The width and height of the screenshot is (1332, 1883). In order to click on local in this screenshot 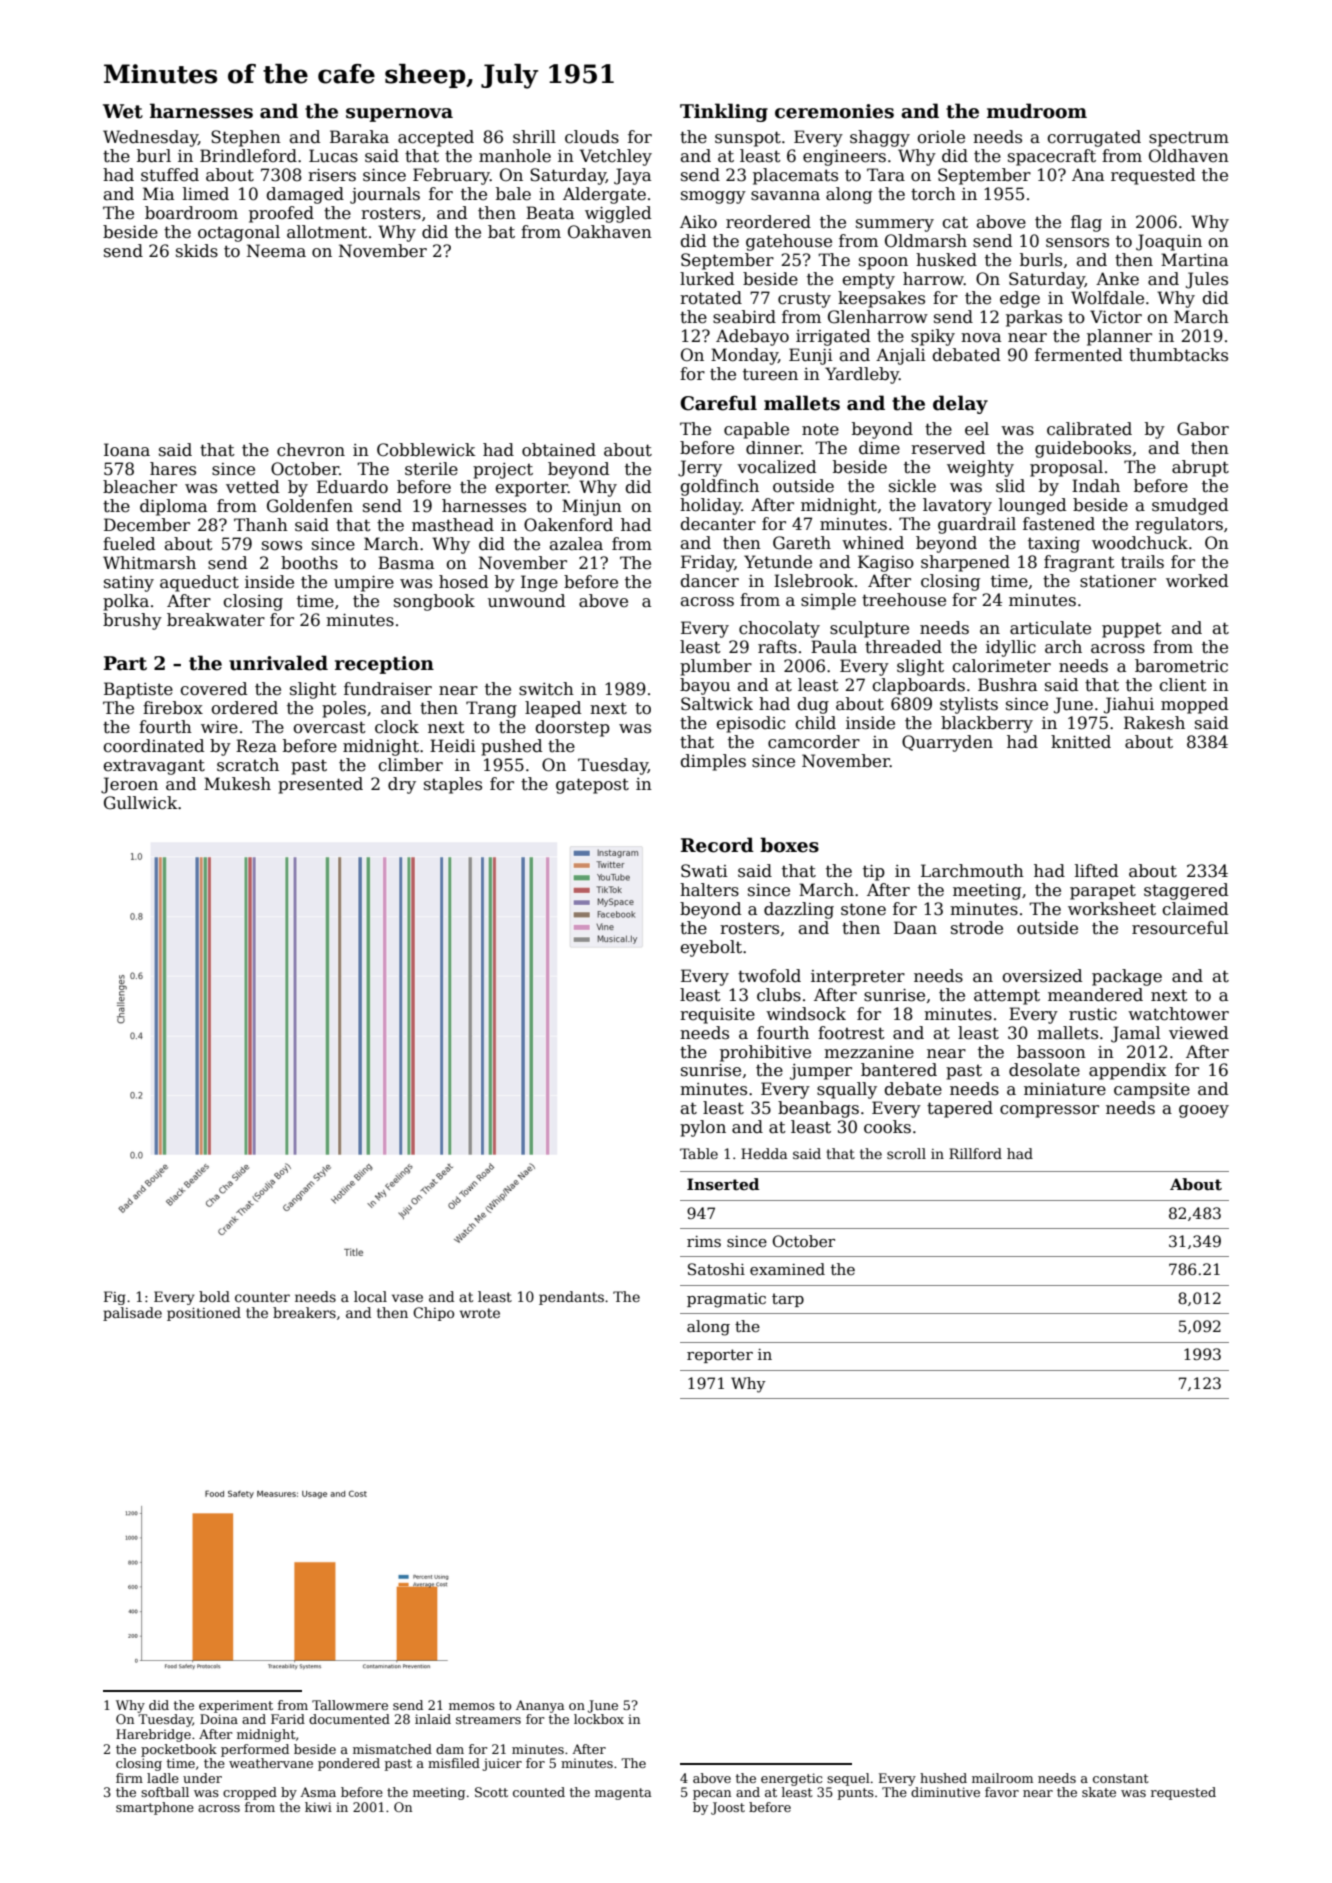, I will do `click(370, 1296)`.
